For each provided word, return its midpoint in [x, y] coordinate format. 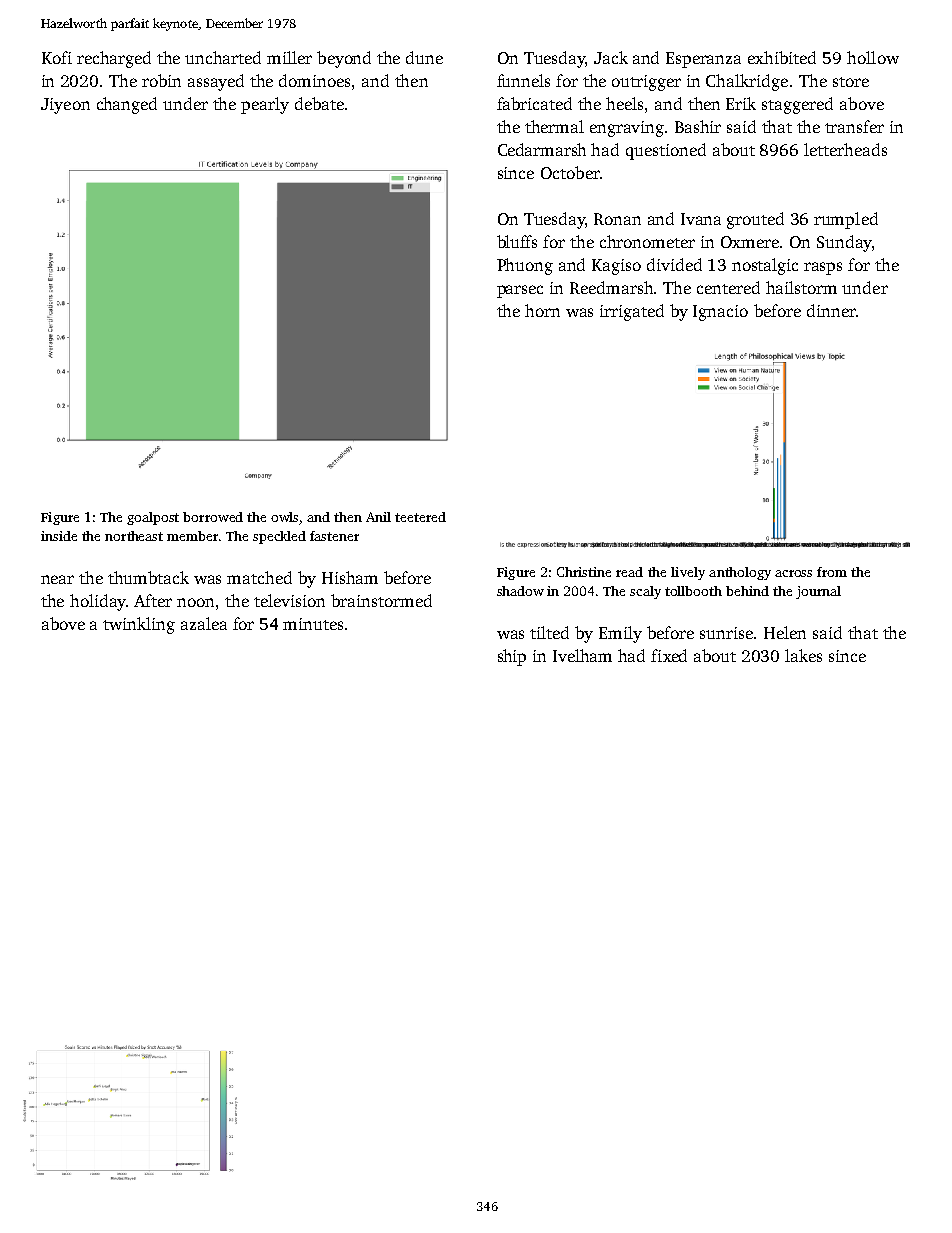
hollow [873, 57]
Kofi [57, 57]
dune [424, 57]
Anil [378, 517]
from [832, 572]
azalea [204, 623]
